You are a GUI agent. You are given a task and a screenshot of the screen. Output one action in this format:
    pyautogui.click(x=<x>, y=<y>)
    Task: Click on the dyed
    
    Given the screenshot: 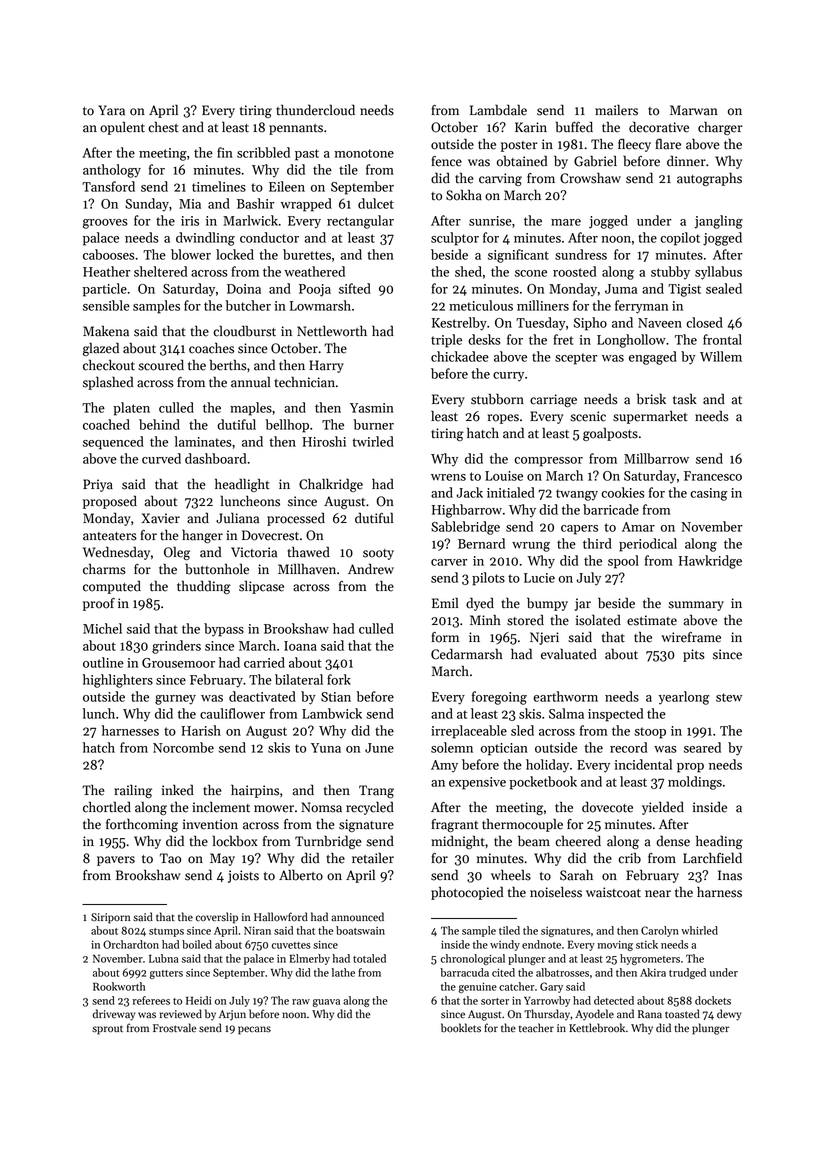 What is the action you would take?
    pyautogui.click(x=480, y=604)
